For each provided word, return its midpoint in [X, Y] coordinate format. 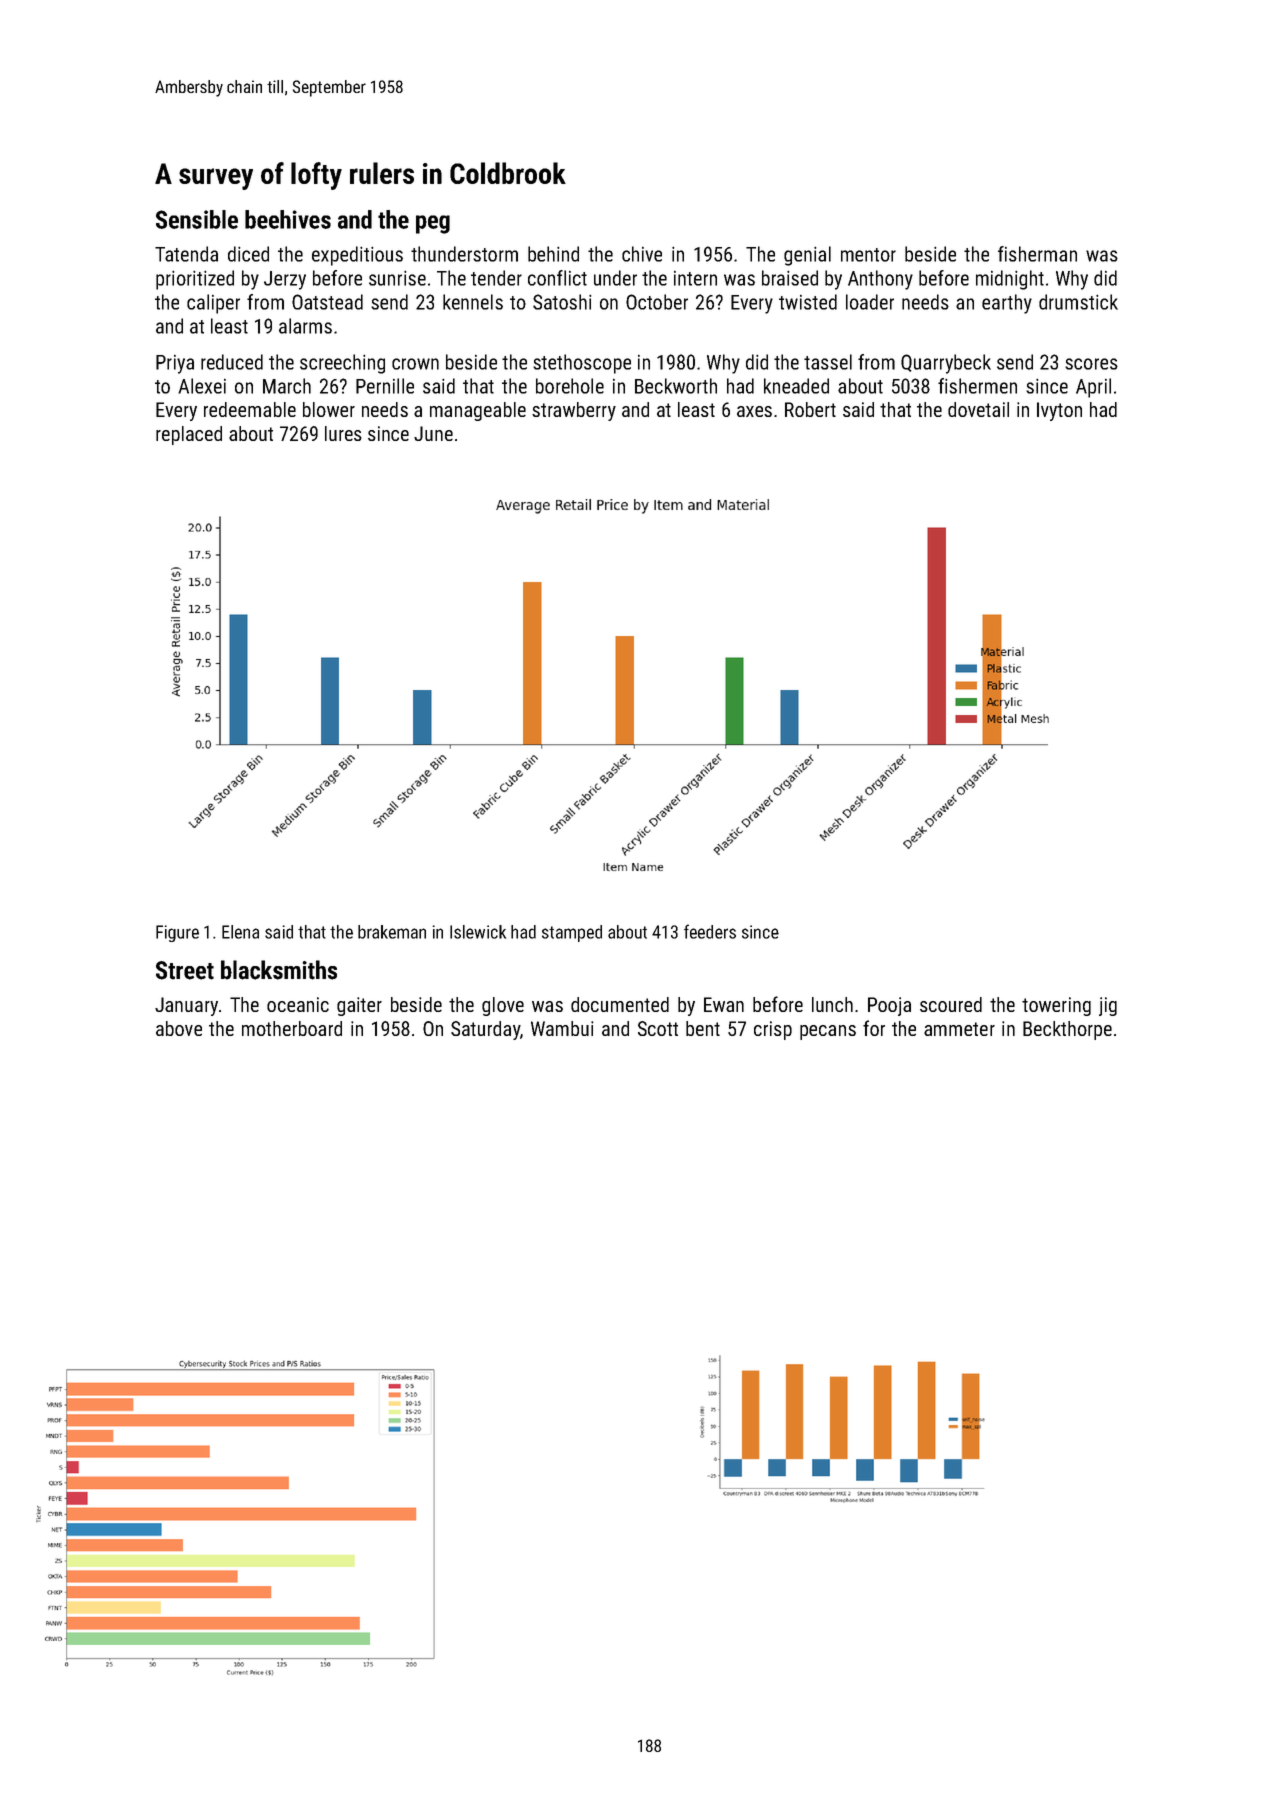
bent [703, 1028]
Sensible [197, 219]
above [179, 1028]
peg [433, 224]
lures [343, 433]
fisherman [1037, 254]
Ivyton [1059, 411]
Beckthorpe [1067, 1030]
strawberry [574, 411]
